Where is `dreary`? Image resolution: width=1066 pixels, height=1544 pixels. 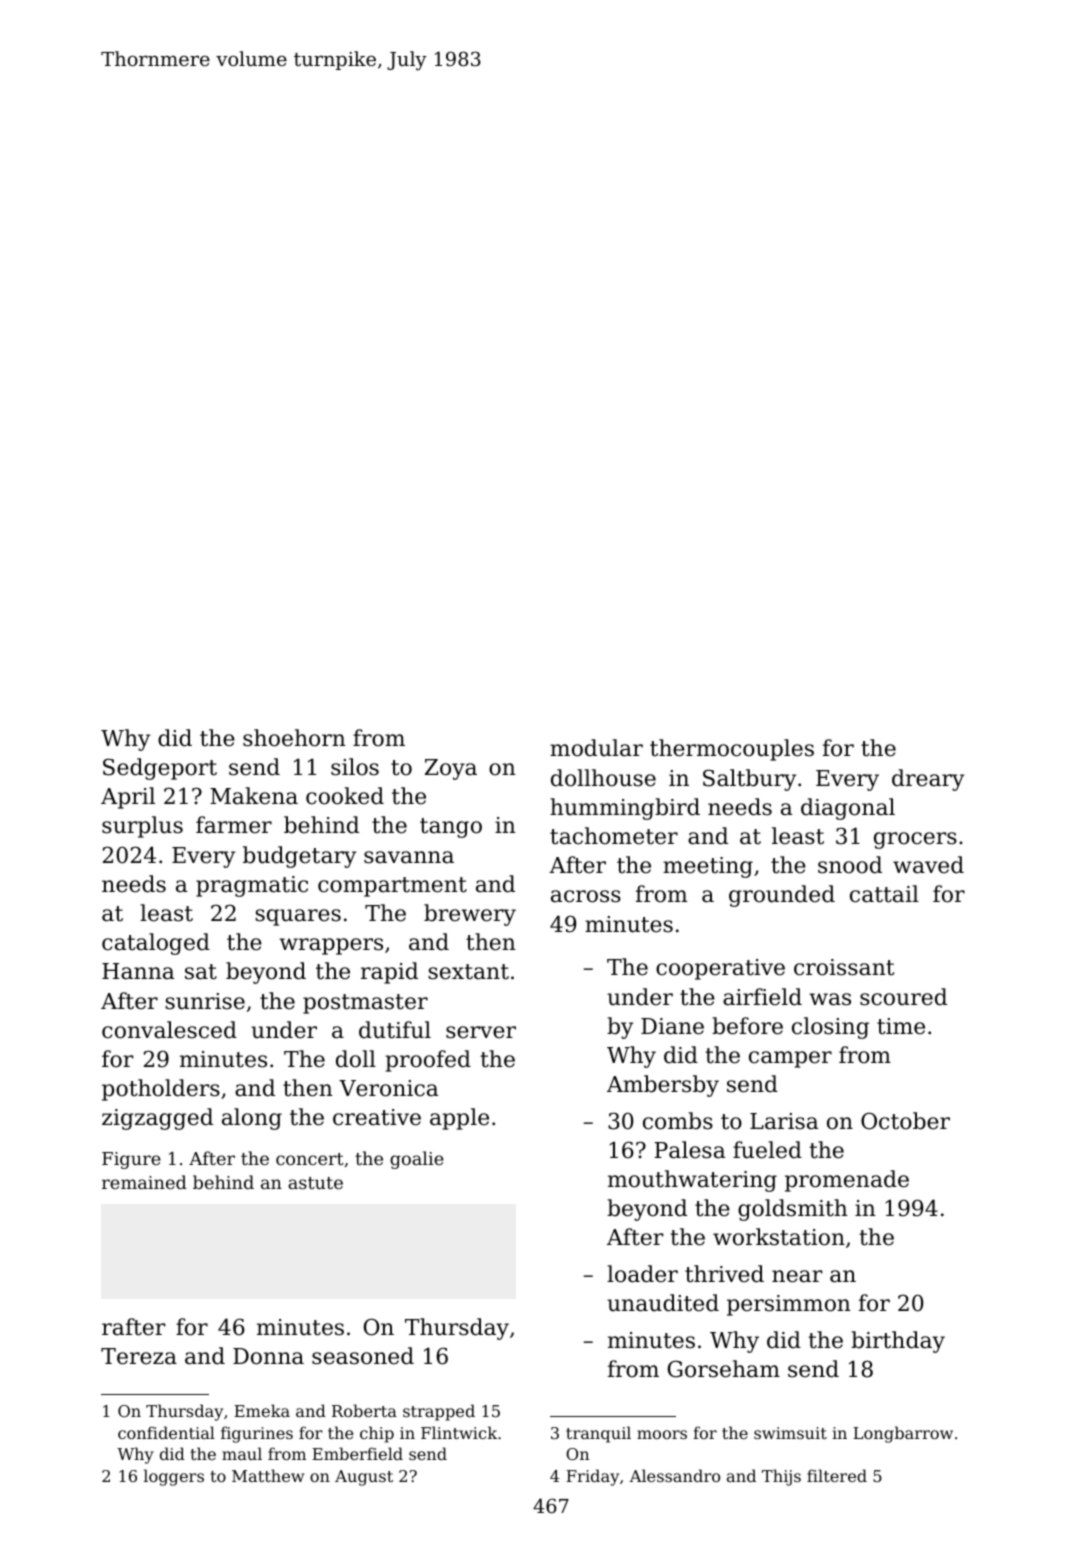
dreary is located at coordinates (928, 780).
